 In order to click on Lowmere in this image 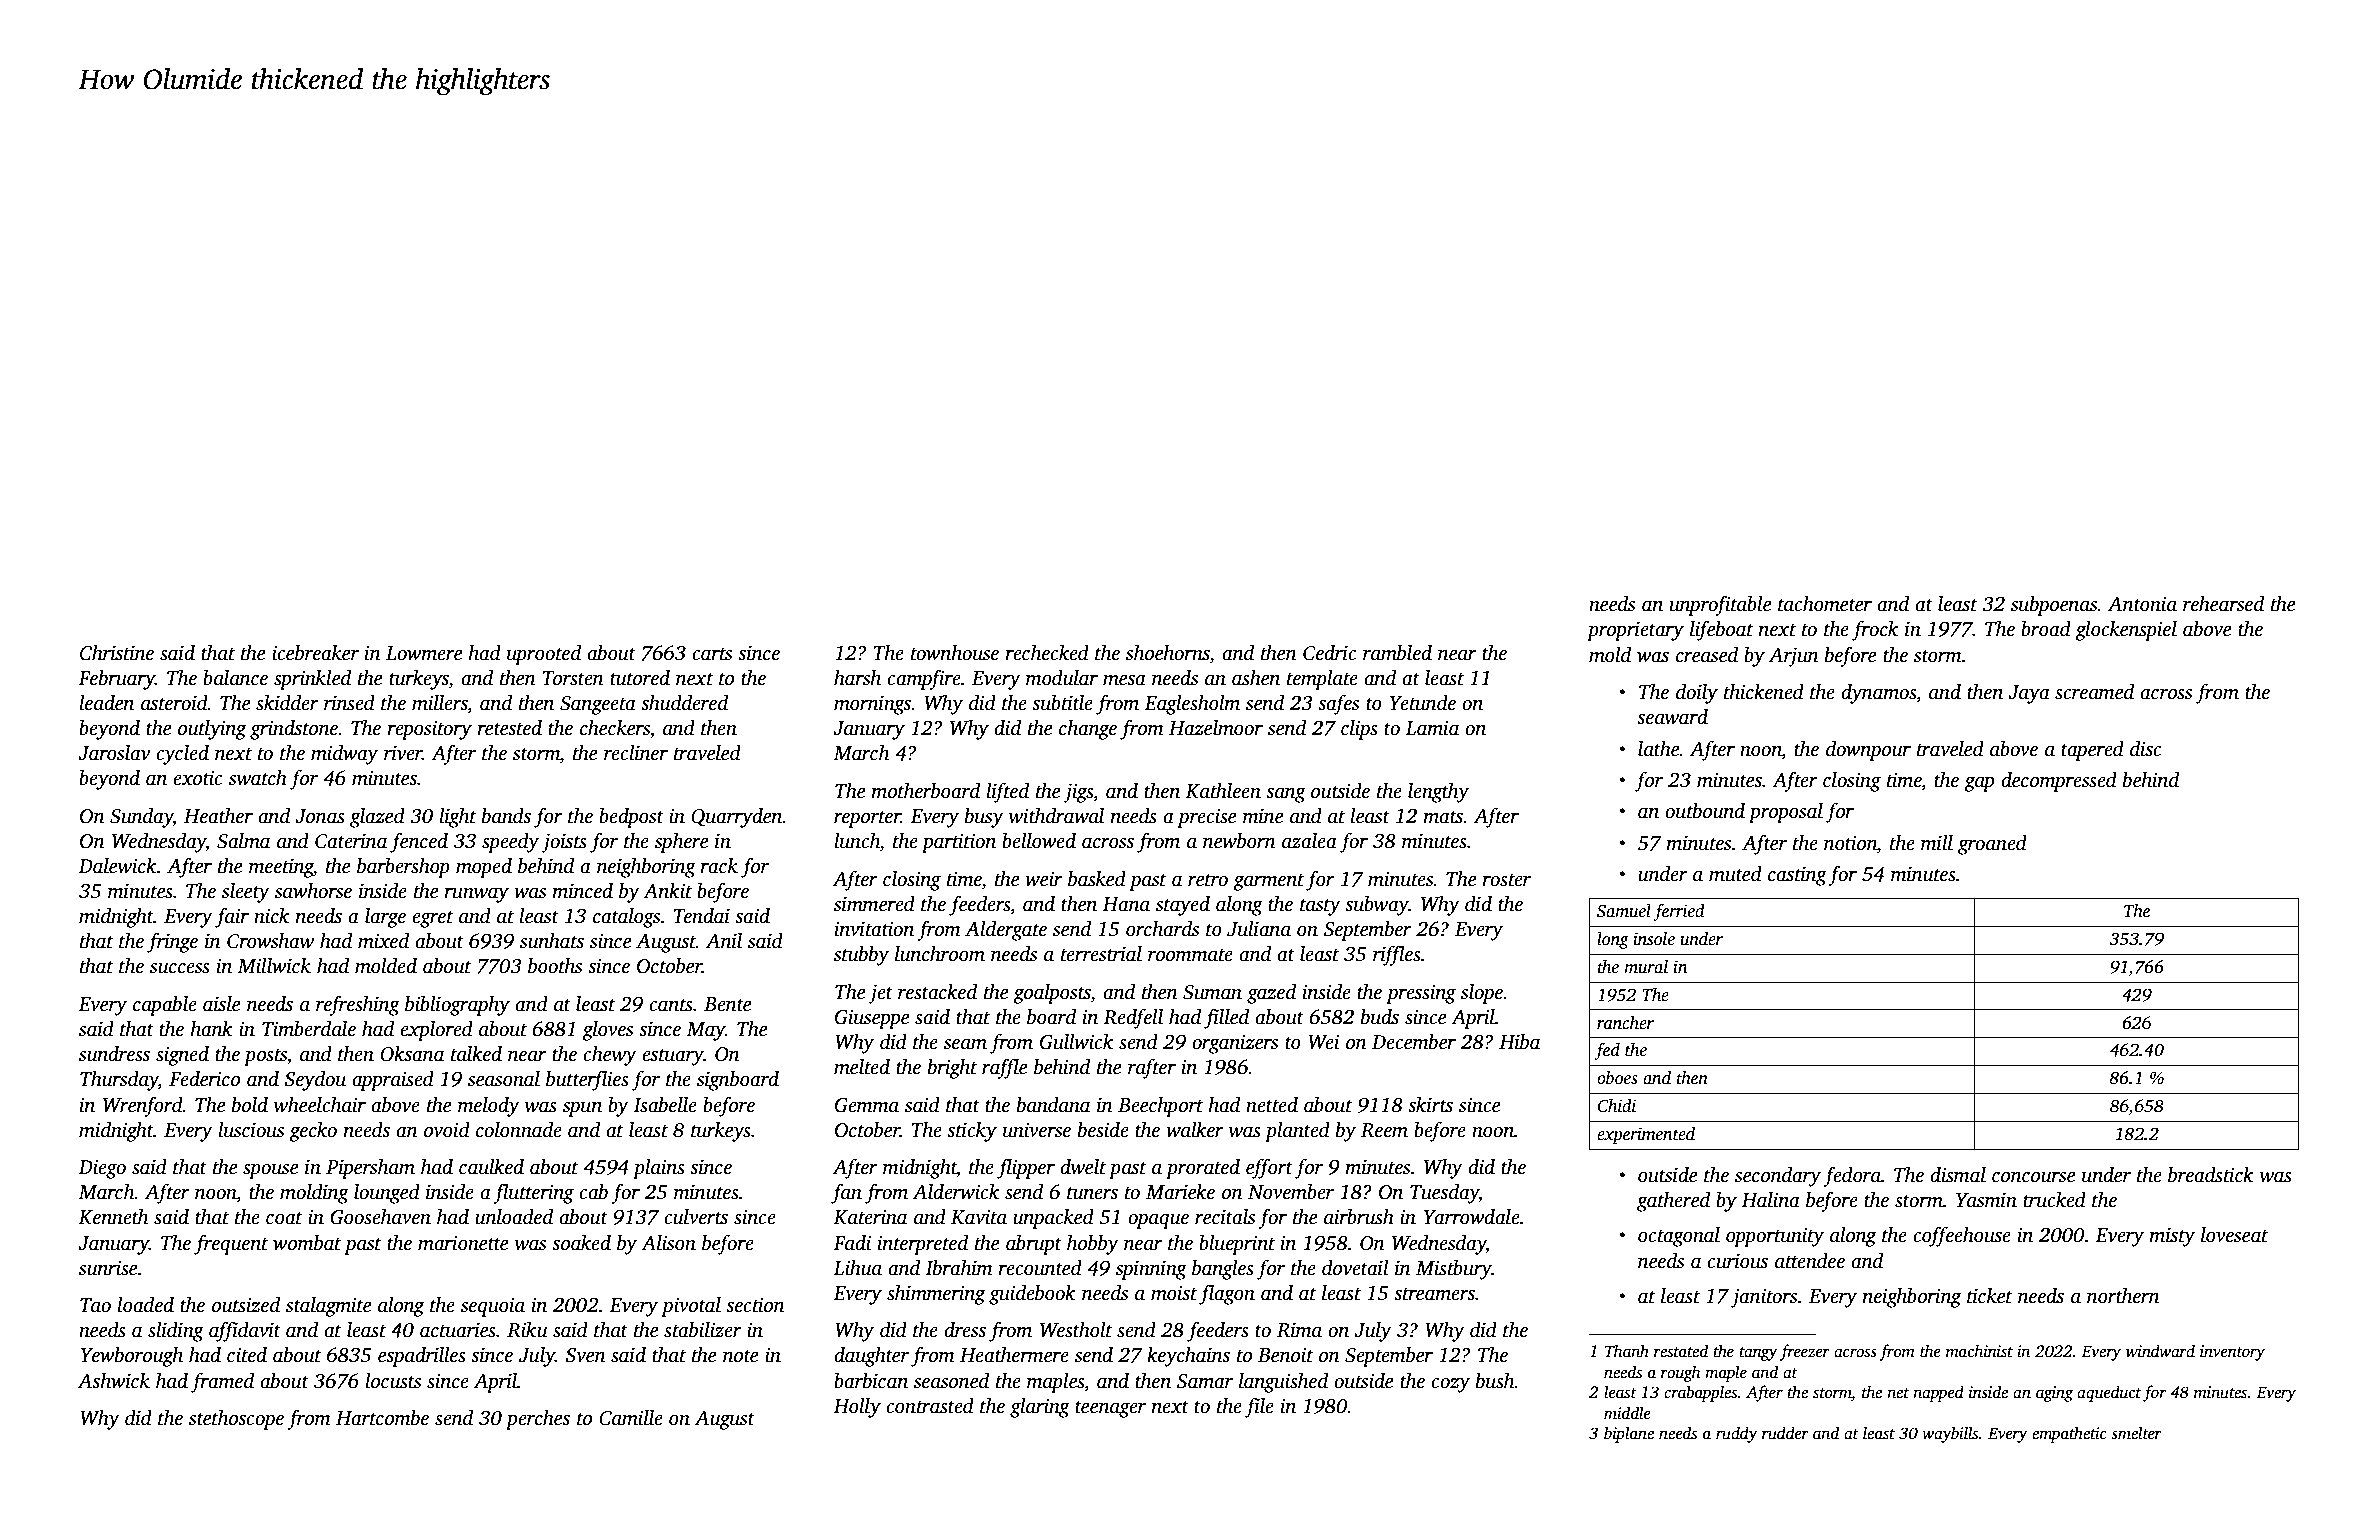, I will do `click(424, 653)`.
